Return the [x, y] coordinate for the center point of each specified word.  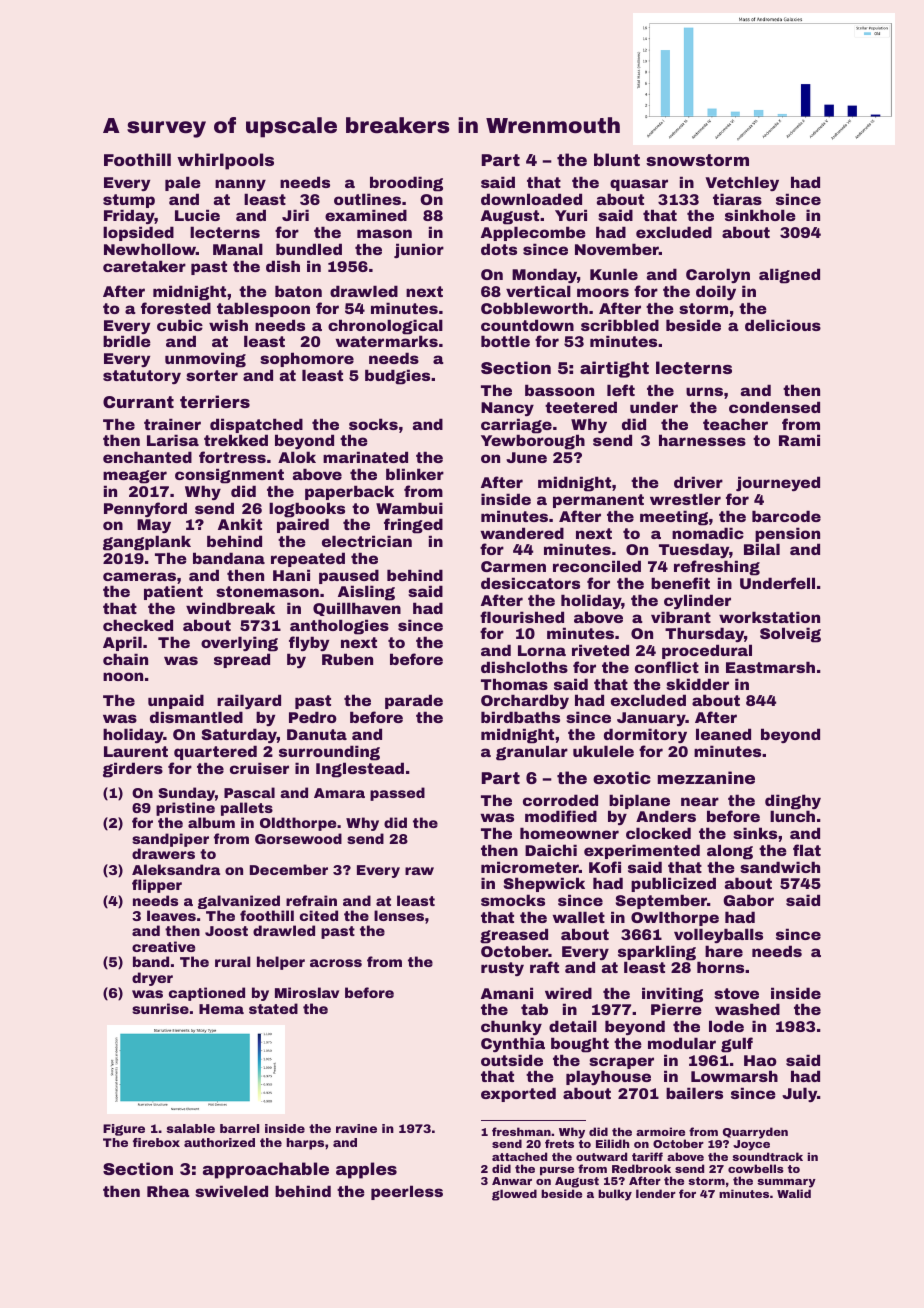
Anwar [512, 1181]
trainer [172, 424]
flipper [157, 886]
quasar [639, 185]
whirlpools [225, 161]
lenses [399, 915]
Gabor [748, 900]
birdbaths [520, 717]
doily [716, 292]
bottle [505, 341]
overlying [239, 644]
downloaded [531, 199]
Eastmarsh [770, 667]
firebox [156, 1142]
